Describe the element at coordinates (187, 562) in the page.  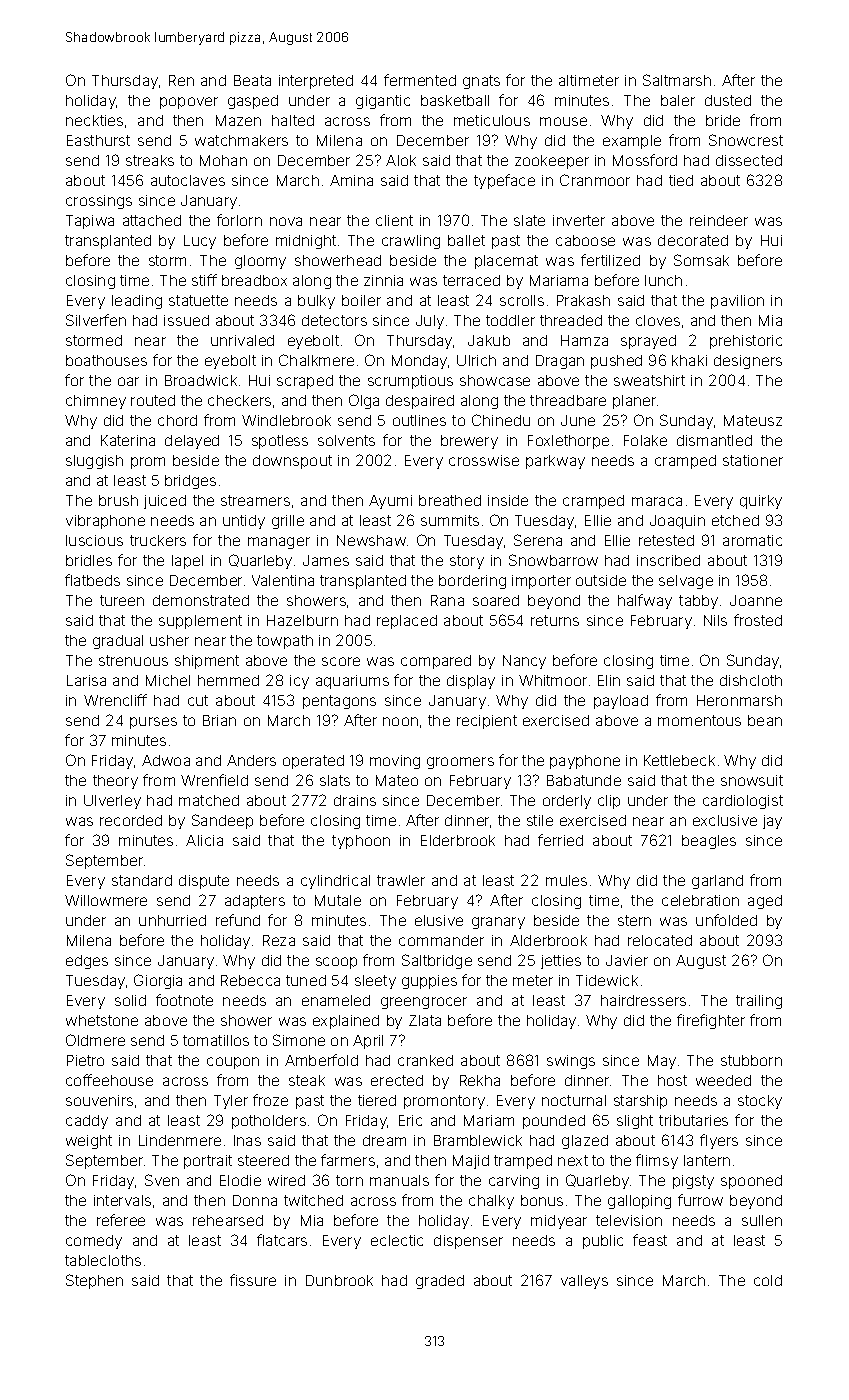
I see `lapel` at that location.
